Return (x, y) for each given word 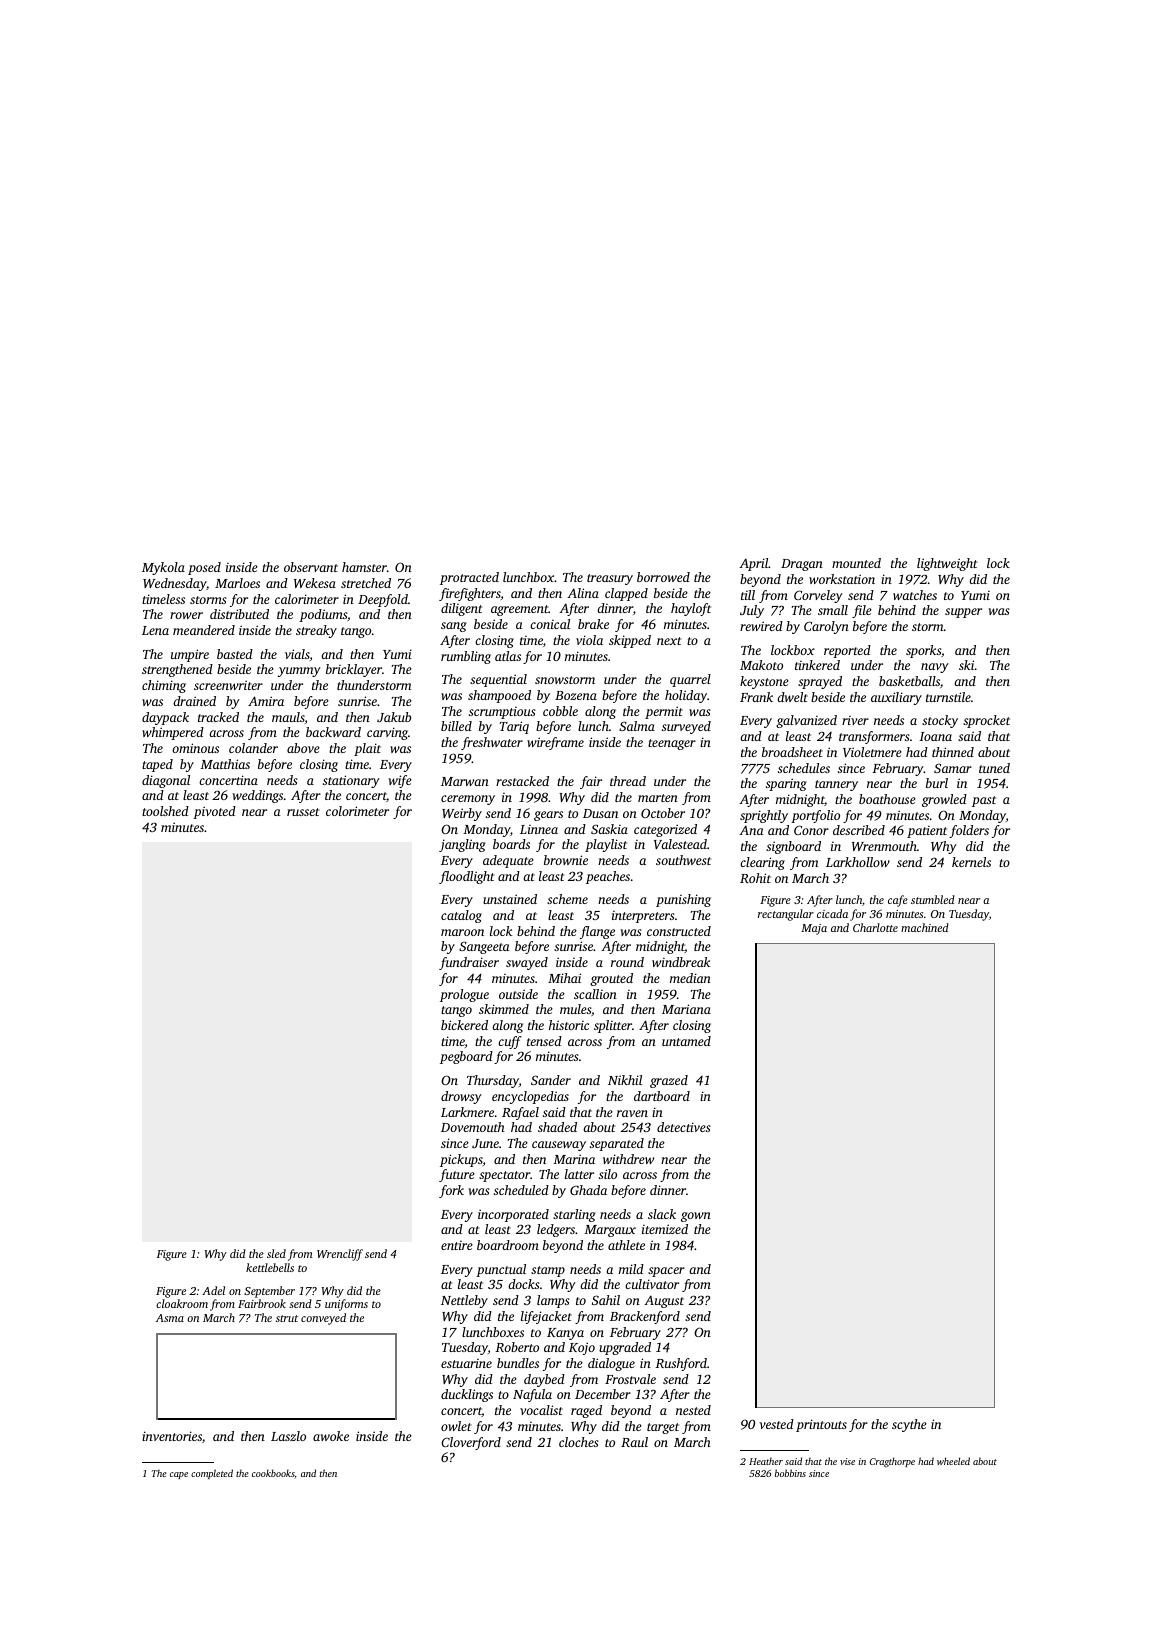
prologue (464, 995)
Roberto (517, 1347)
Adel (213, 1290)
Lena (155, 630)
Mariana (686, 1009)
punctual (501, 1270)
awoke (331, 1436)
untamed (686, 1041)
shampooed (499, 696)
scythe (909, 1425)
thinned (953, 752)
